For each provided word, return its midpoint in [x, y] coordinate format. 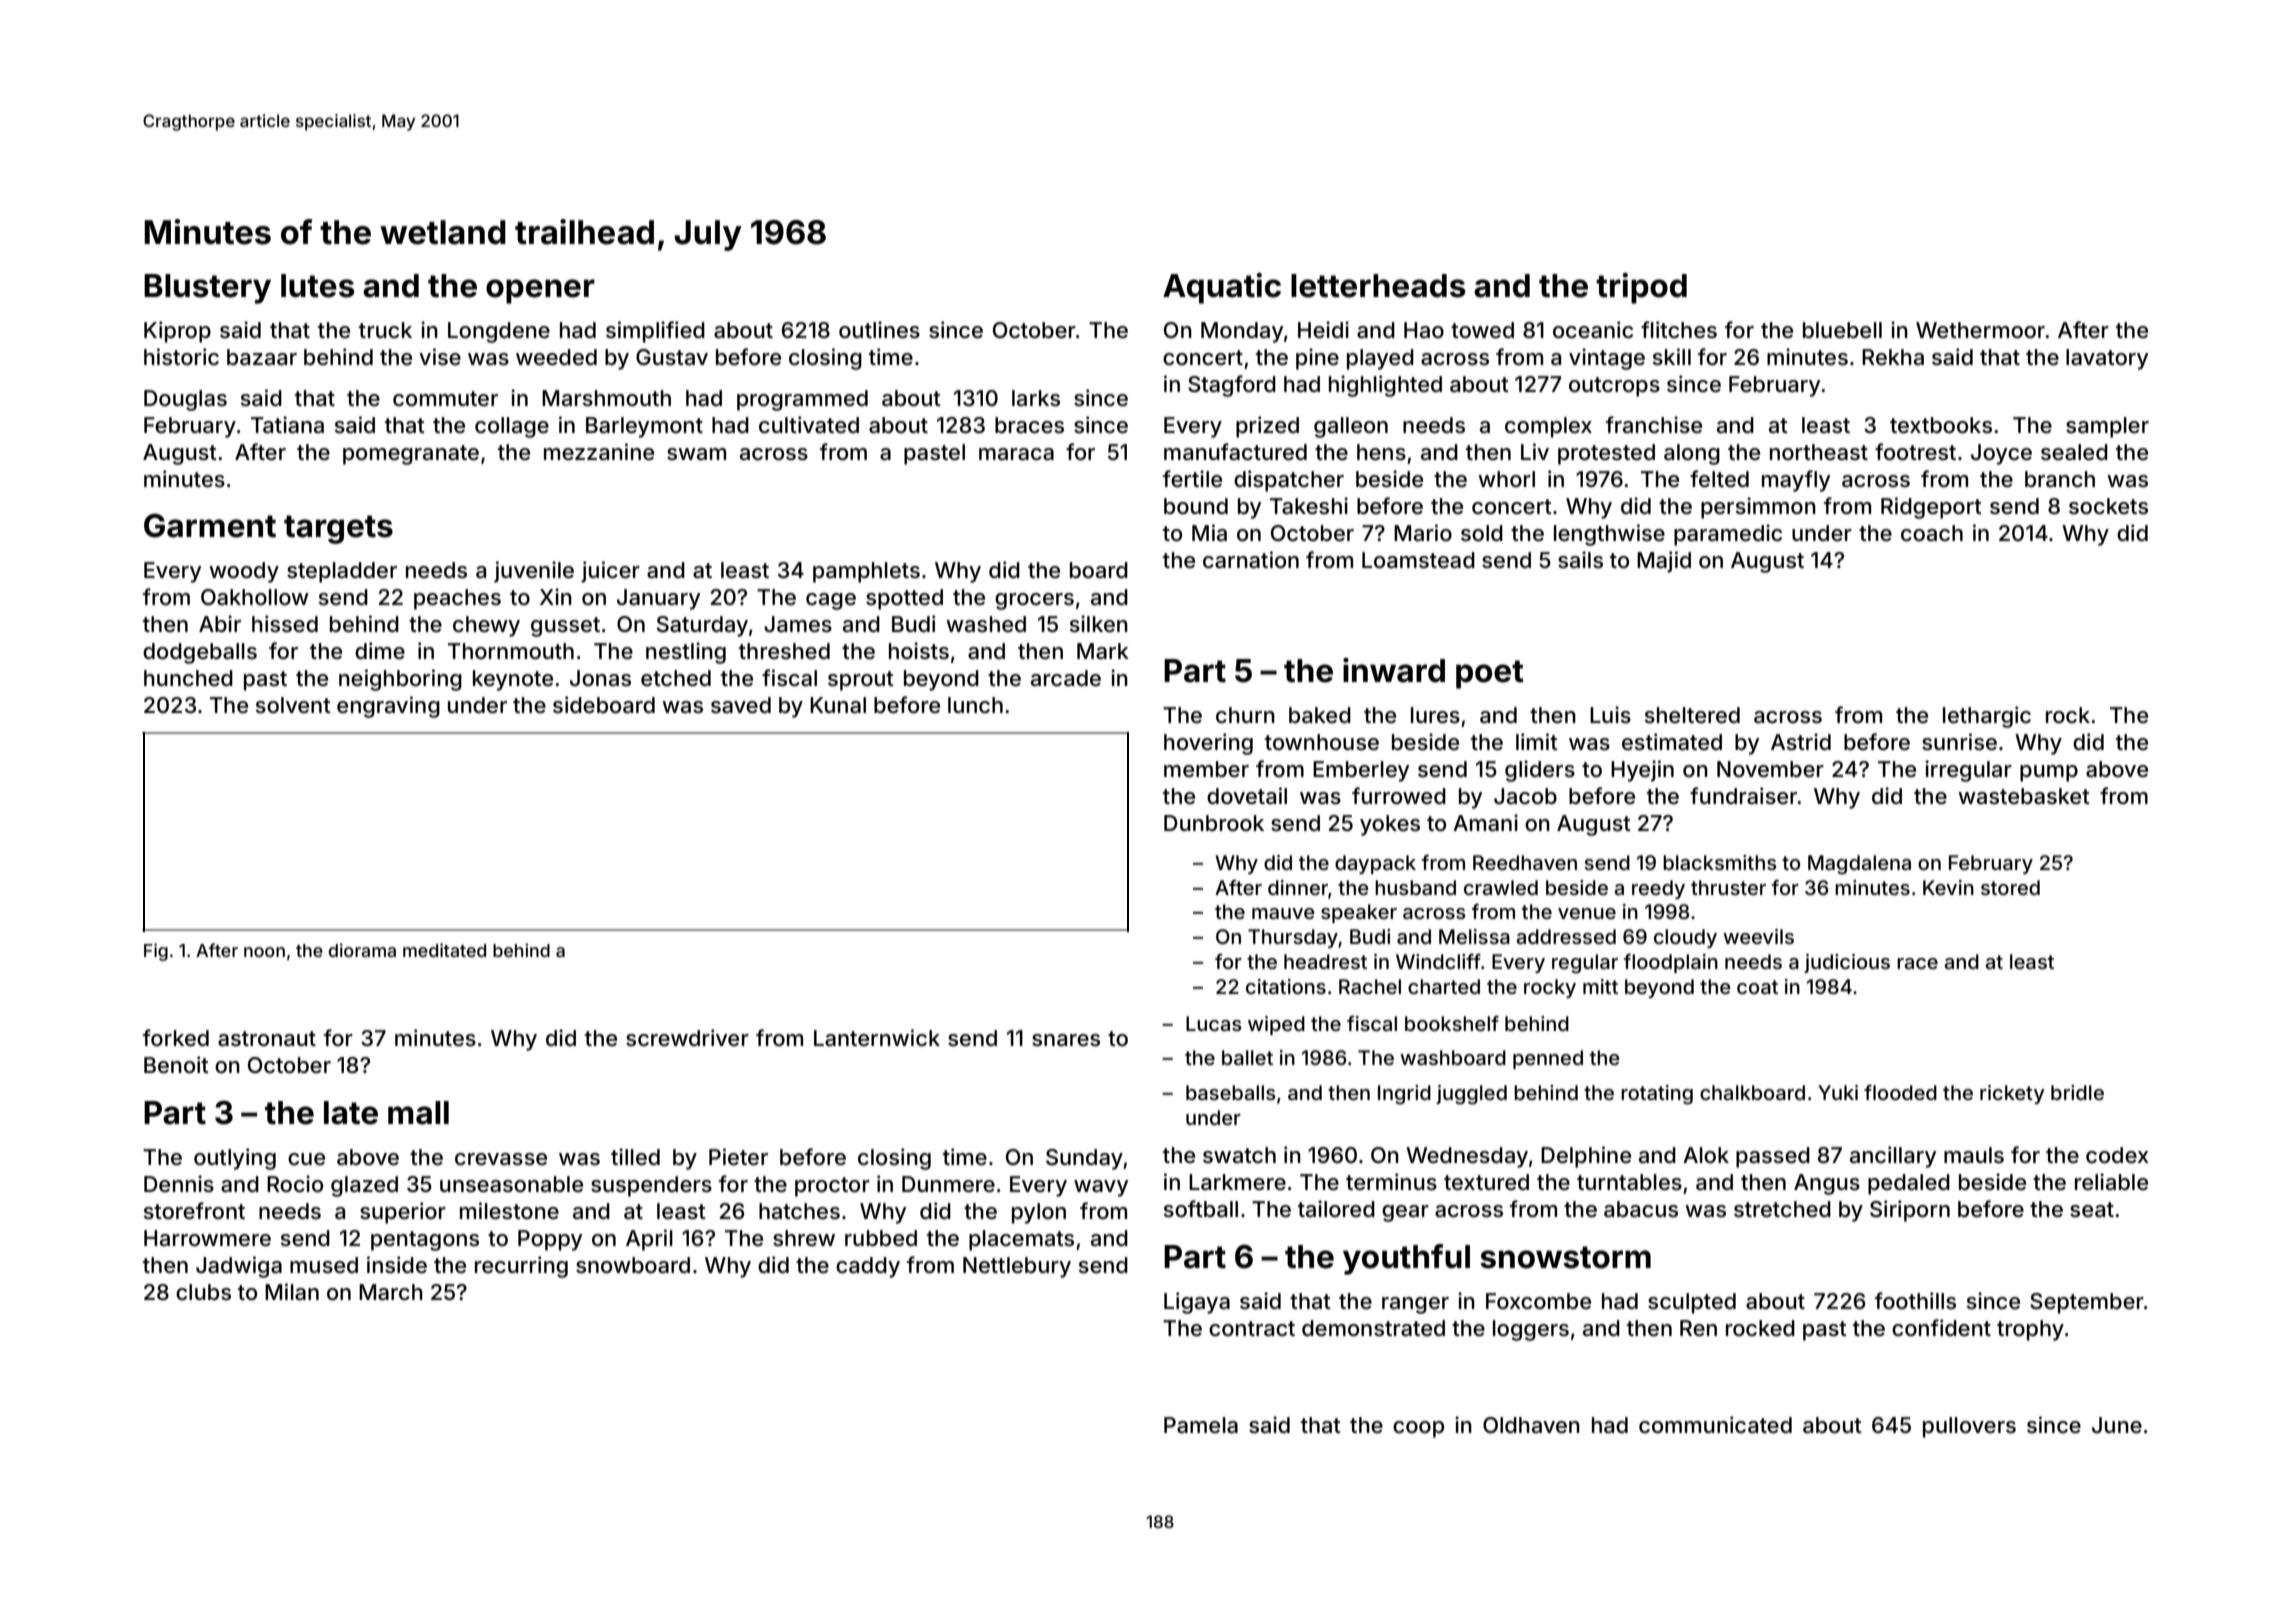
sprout [861, 681]
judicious [1847, 963]
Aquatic [1222, 288]
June [2117, 1425]
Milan [292, 1292]
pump [2049, 773]
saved [741, 705]
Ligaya [1197, 1303]
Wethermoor [1980, 330]
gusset [565, 627]
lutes [318, 286]
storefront [194, 1211]
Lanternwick [877, 1038]
